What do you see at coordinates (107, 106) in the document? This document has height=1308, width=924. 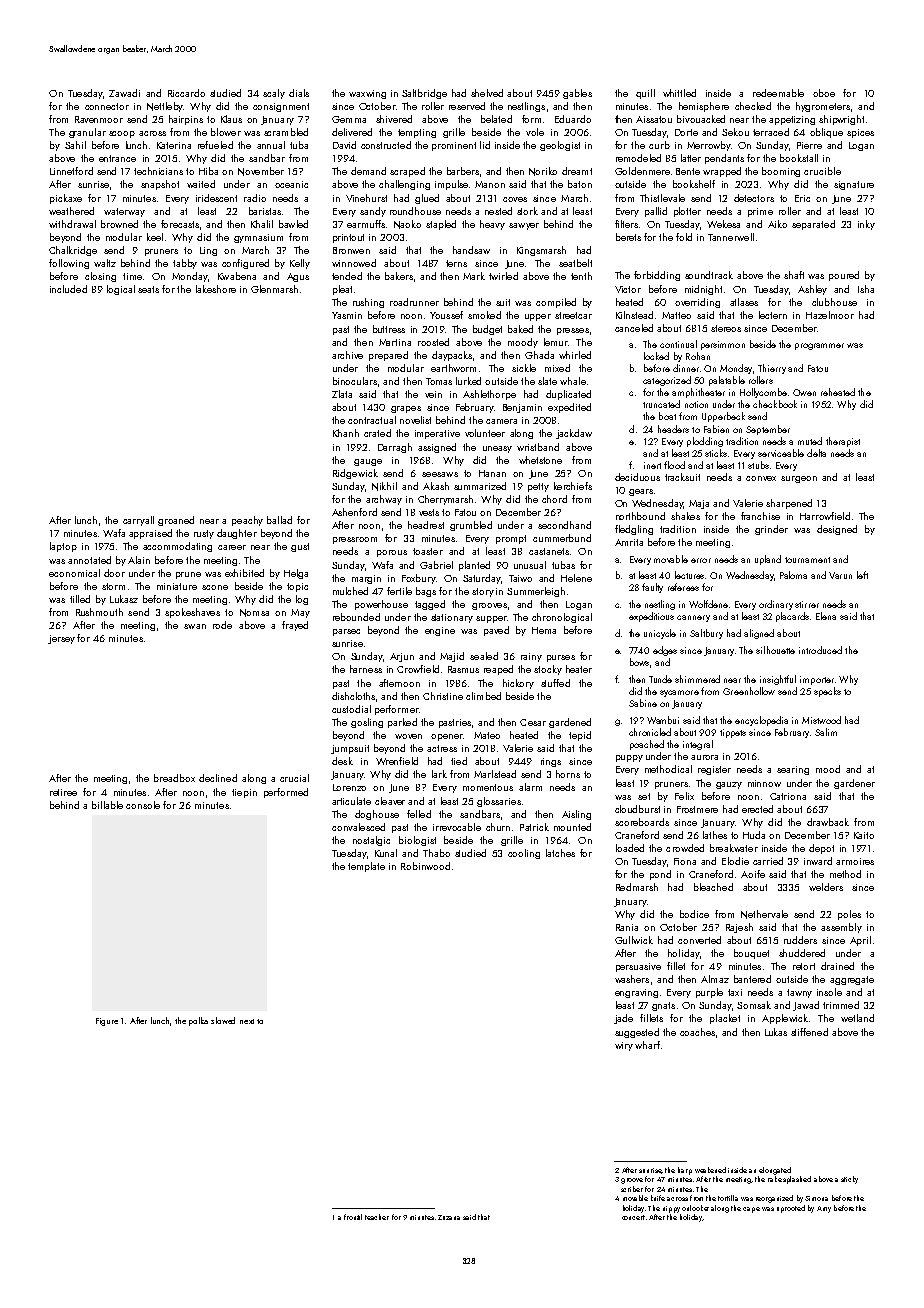 I see `connector` at bounding box center [107, 106].
